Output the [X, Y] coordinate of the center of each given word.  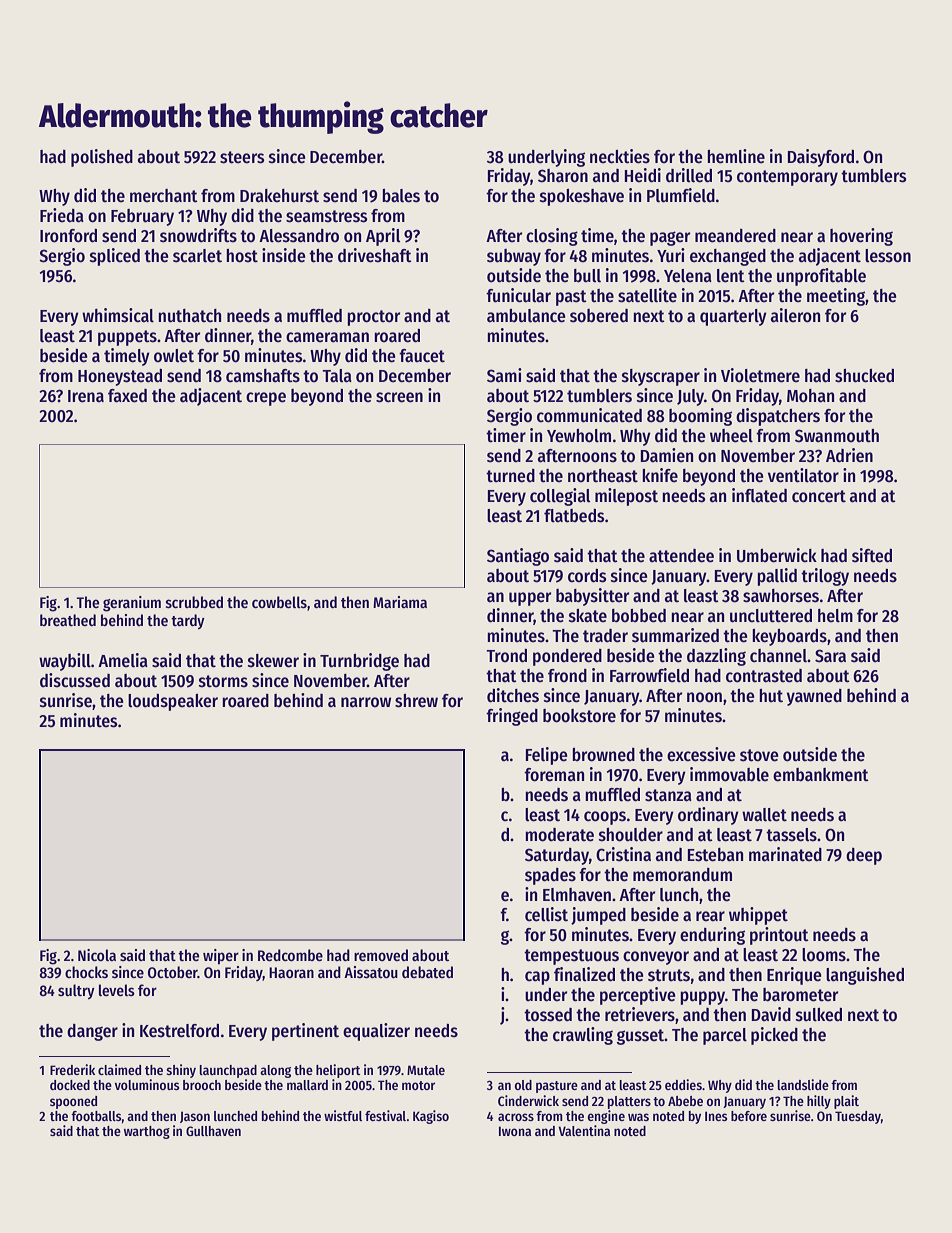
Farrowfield [649, 675]
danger [92, 1032]
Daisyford [821, 158]
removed [381, 955]
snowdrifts [198, 235]
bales [401, 196]
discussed [75, 680]
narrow [366, 702]
